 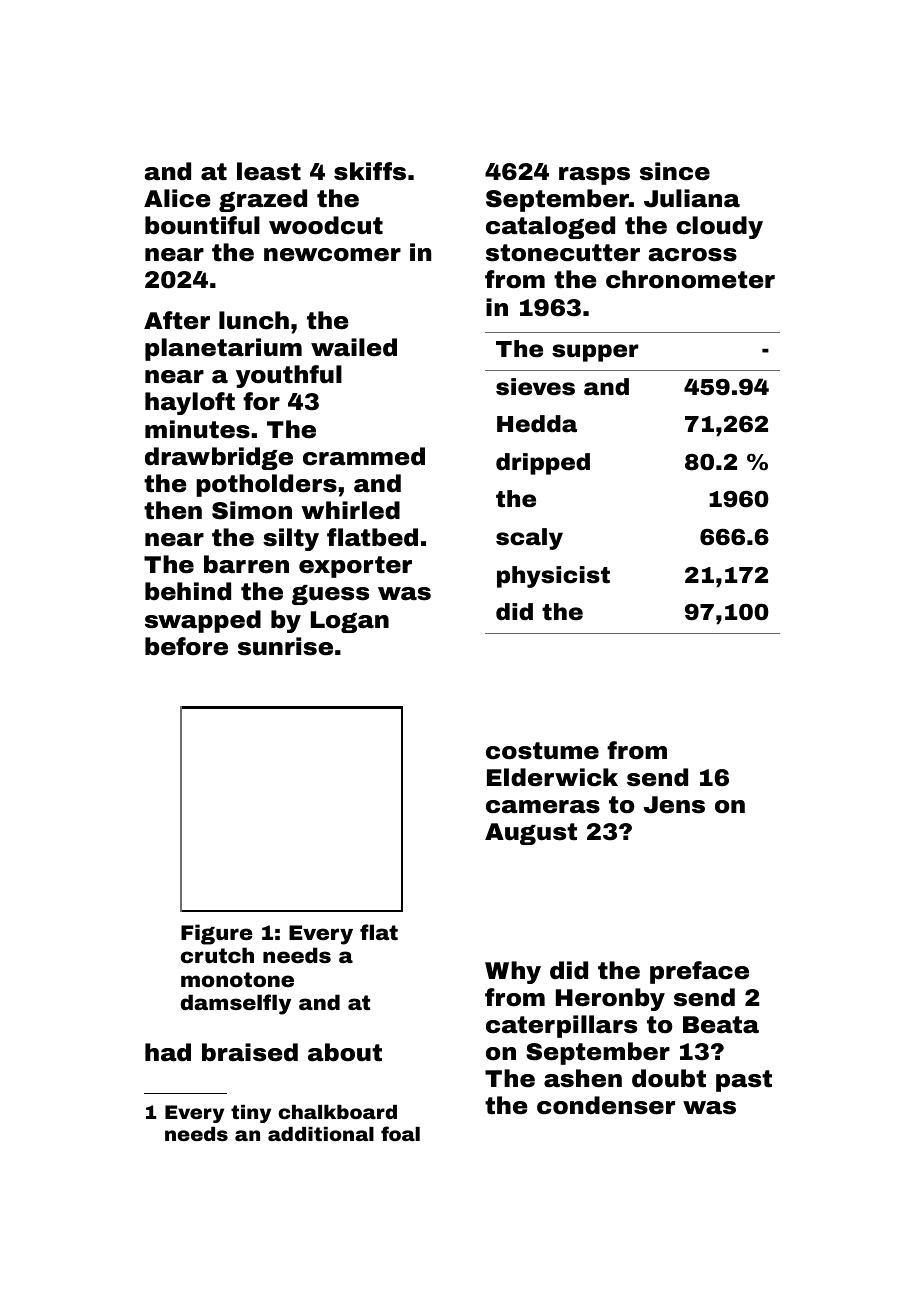 I want to click on sunrise, so click(x=285, y=646).
